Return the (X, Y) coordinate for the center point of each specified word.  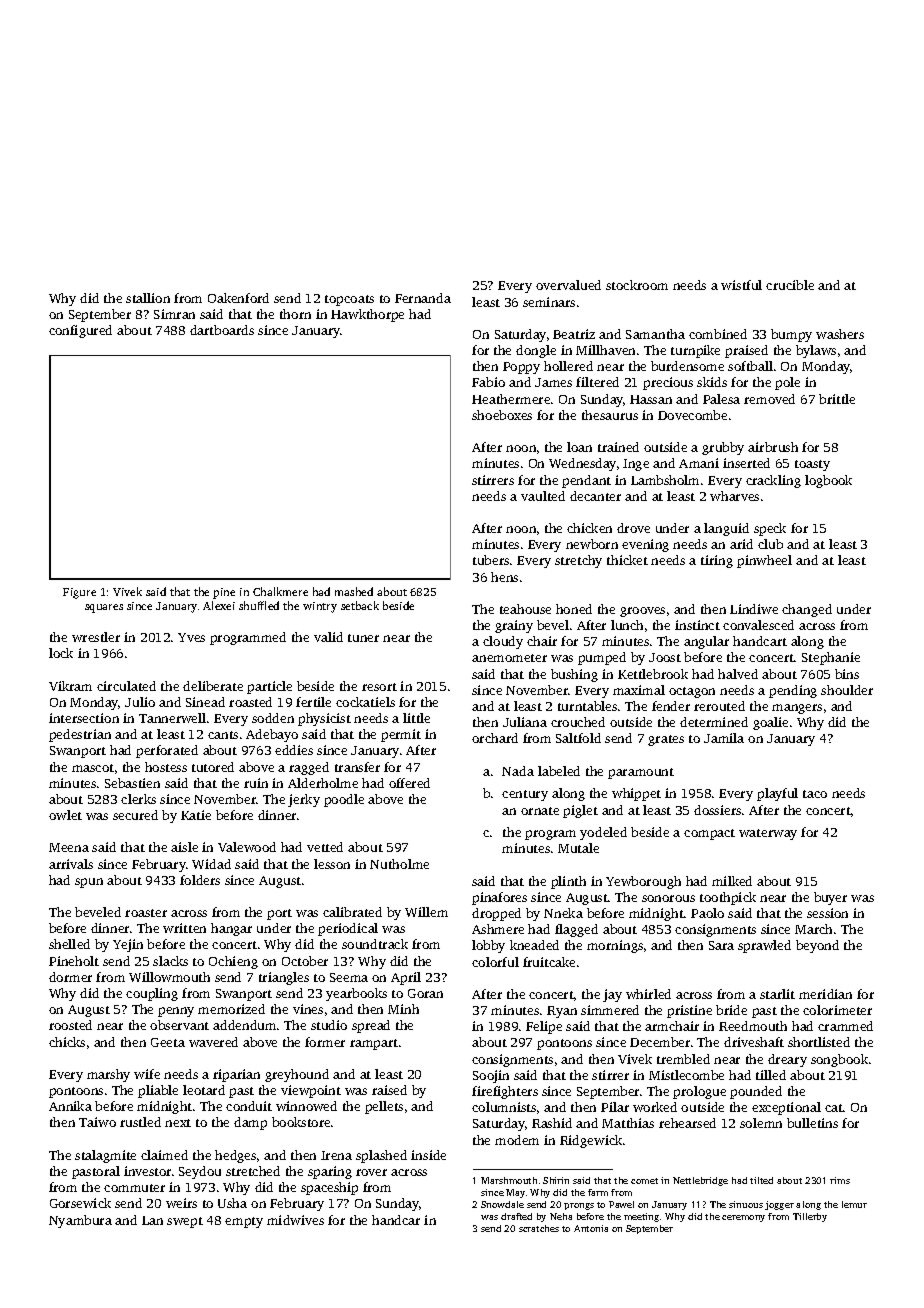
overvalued (568, 285)
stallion (148, 298)
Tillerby (810, 1217)
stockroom (637, 285)
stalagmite (105, 1156)
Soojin (491, 1076)
